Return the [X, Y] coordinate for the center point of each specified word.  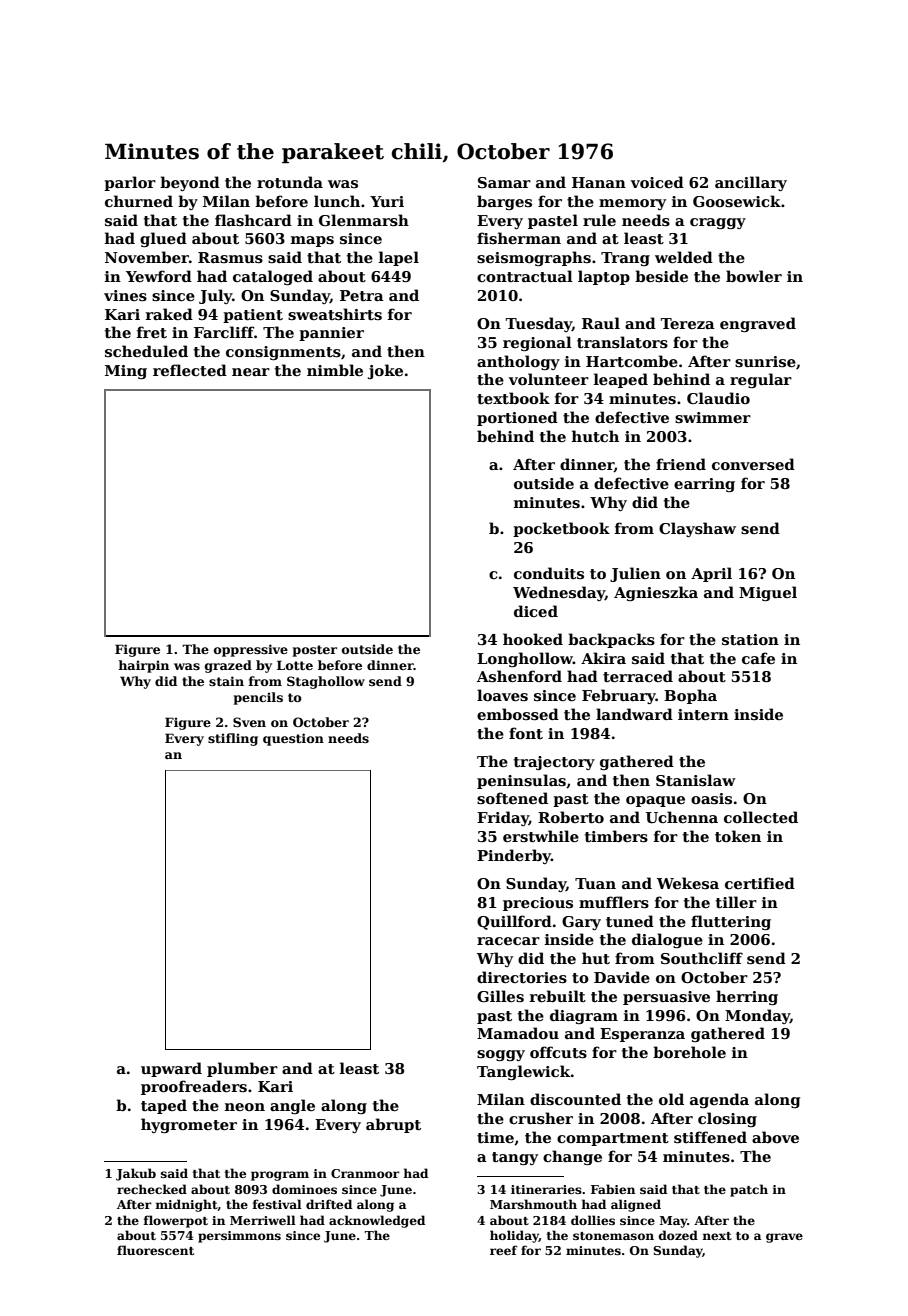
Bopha [690, 696]
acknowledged [377, 1221]
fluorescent [155, 1250]
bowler [754, 276]
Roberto [571, 817]
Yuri [387, 201]
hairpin [143, 666]
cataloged [273, 277]
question [293, 739]
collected [761, 817]
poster [315, 651]
